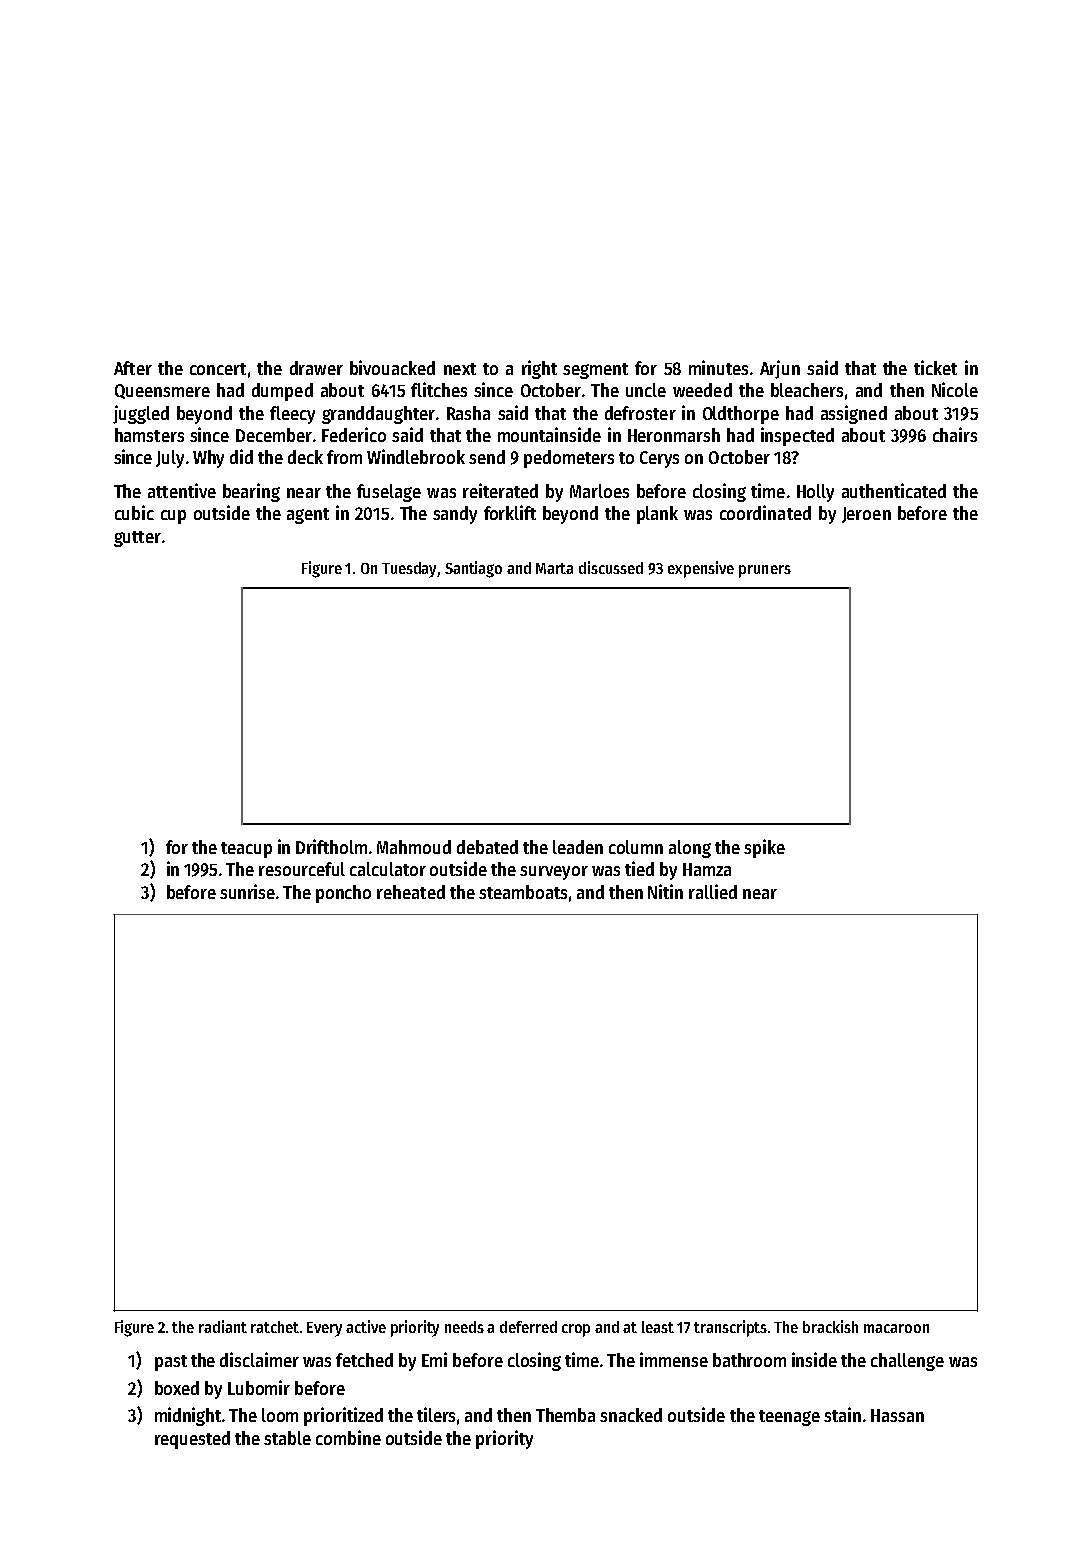  I want to click on rallied, so click(713, 891).
